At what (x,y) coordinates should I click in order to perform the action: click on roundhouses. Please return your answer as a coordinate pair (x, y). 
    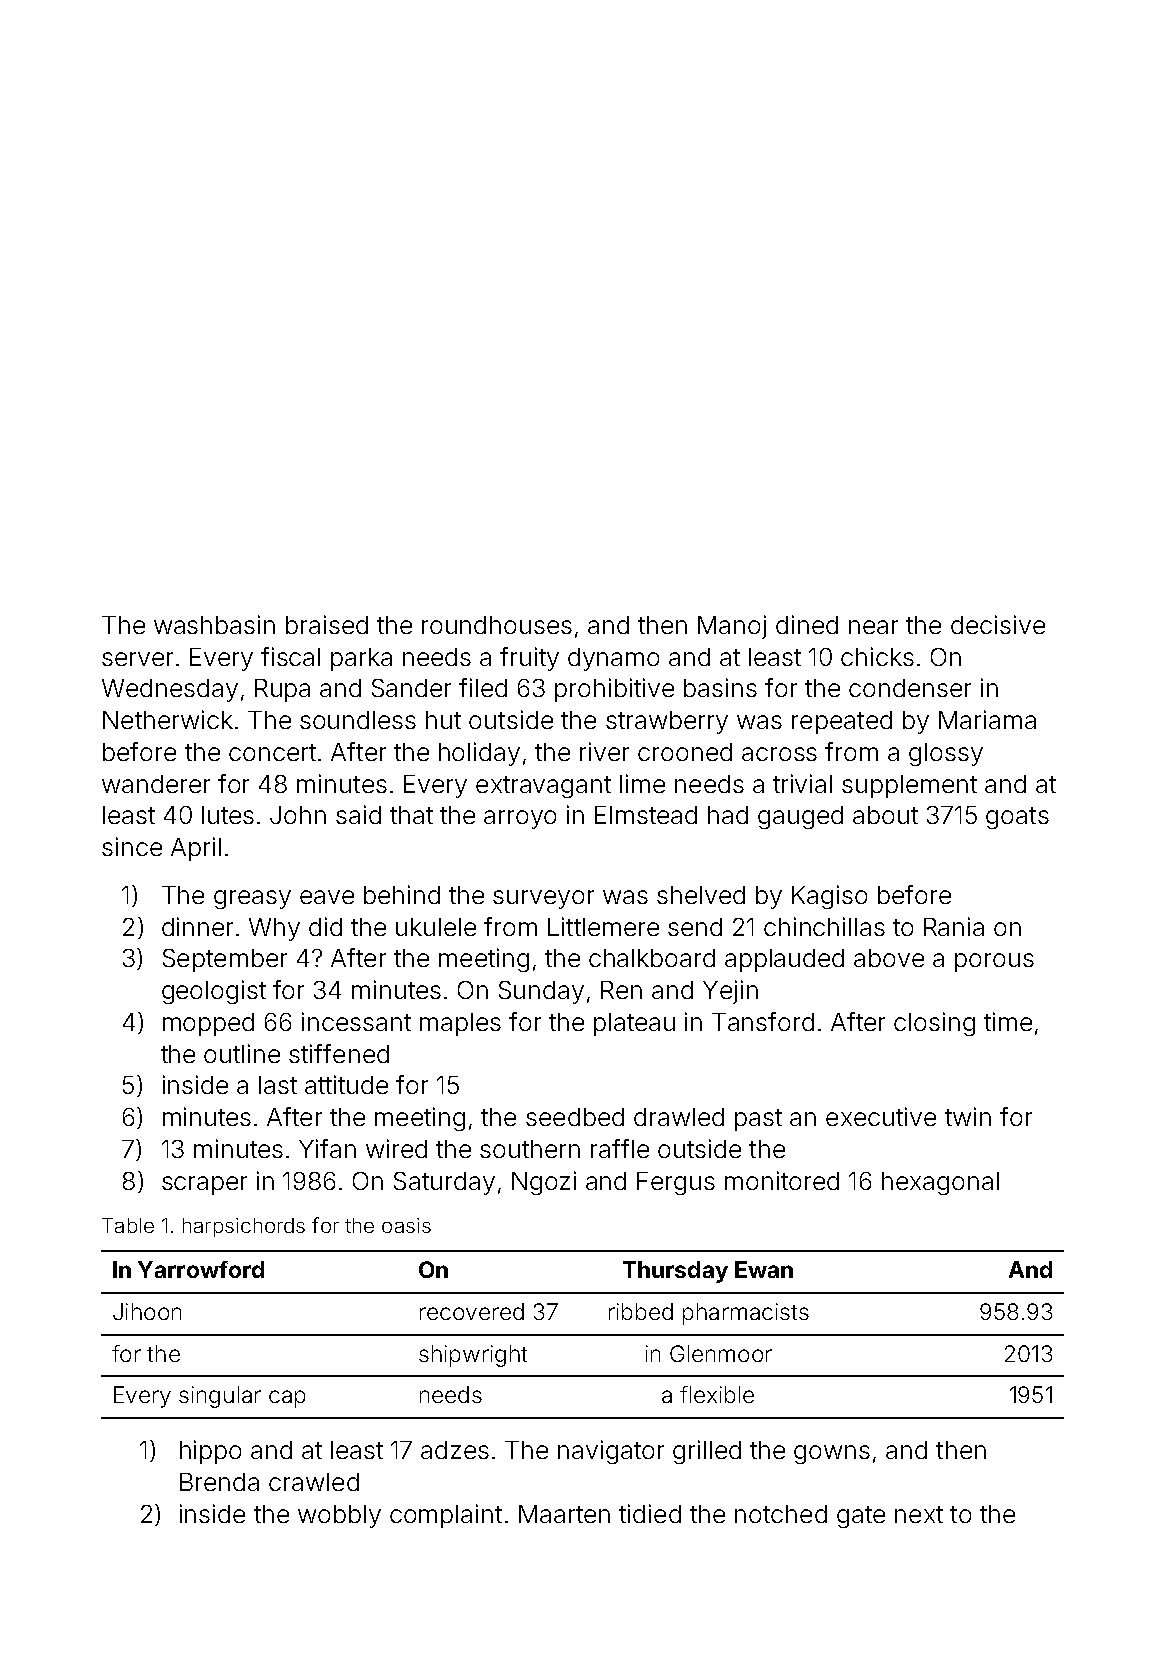
    Looking at the image, I should click on (497, 625).
